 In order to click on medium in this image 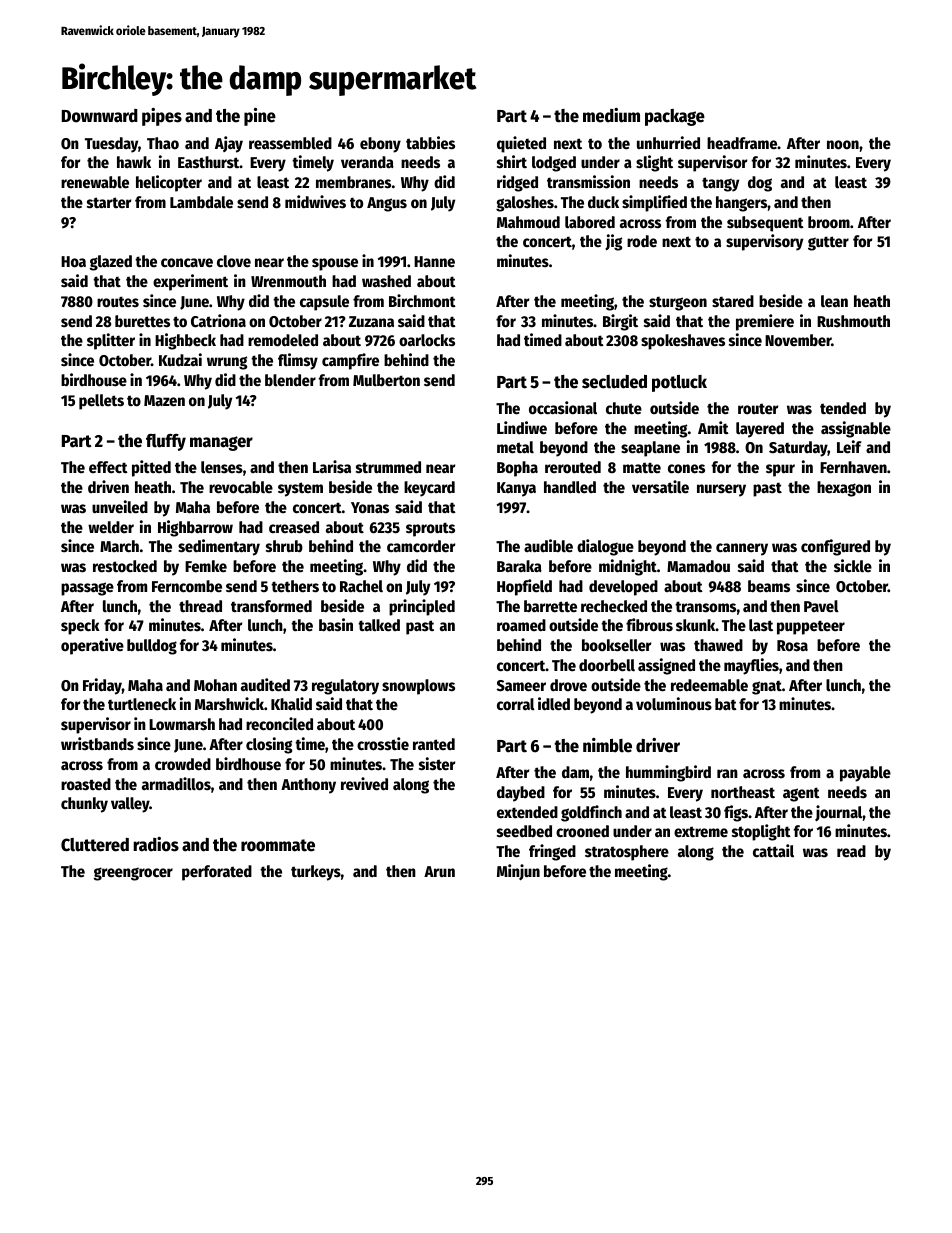, I will do `click(611, 115)`.
